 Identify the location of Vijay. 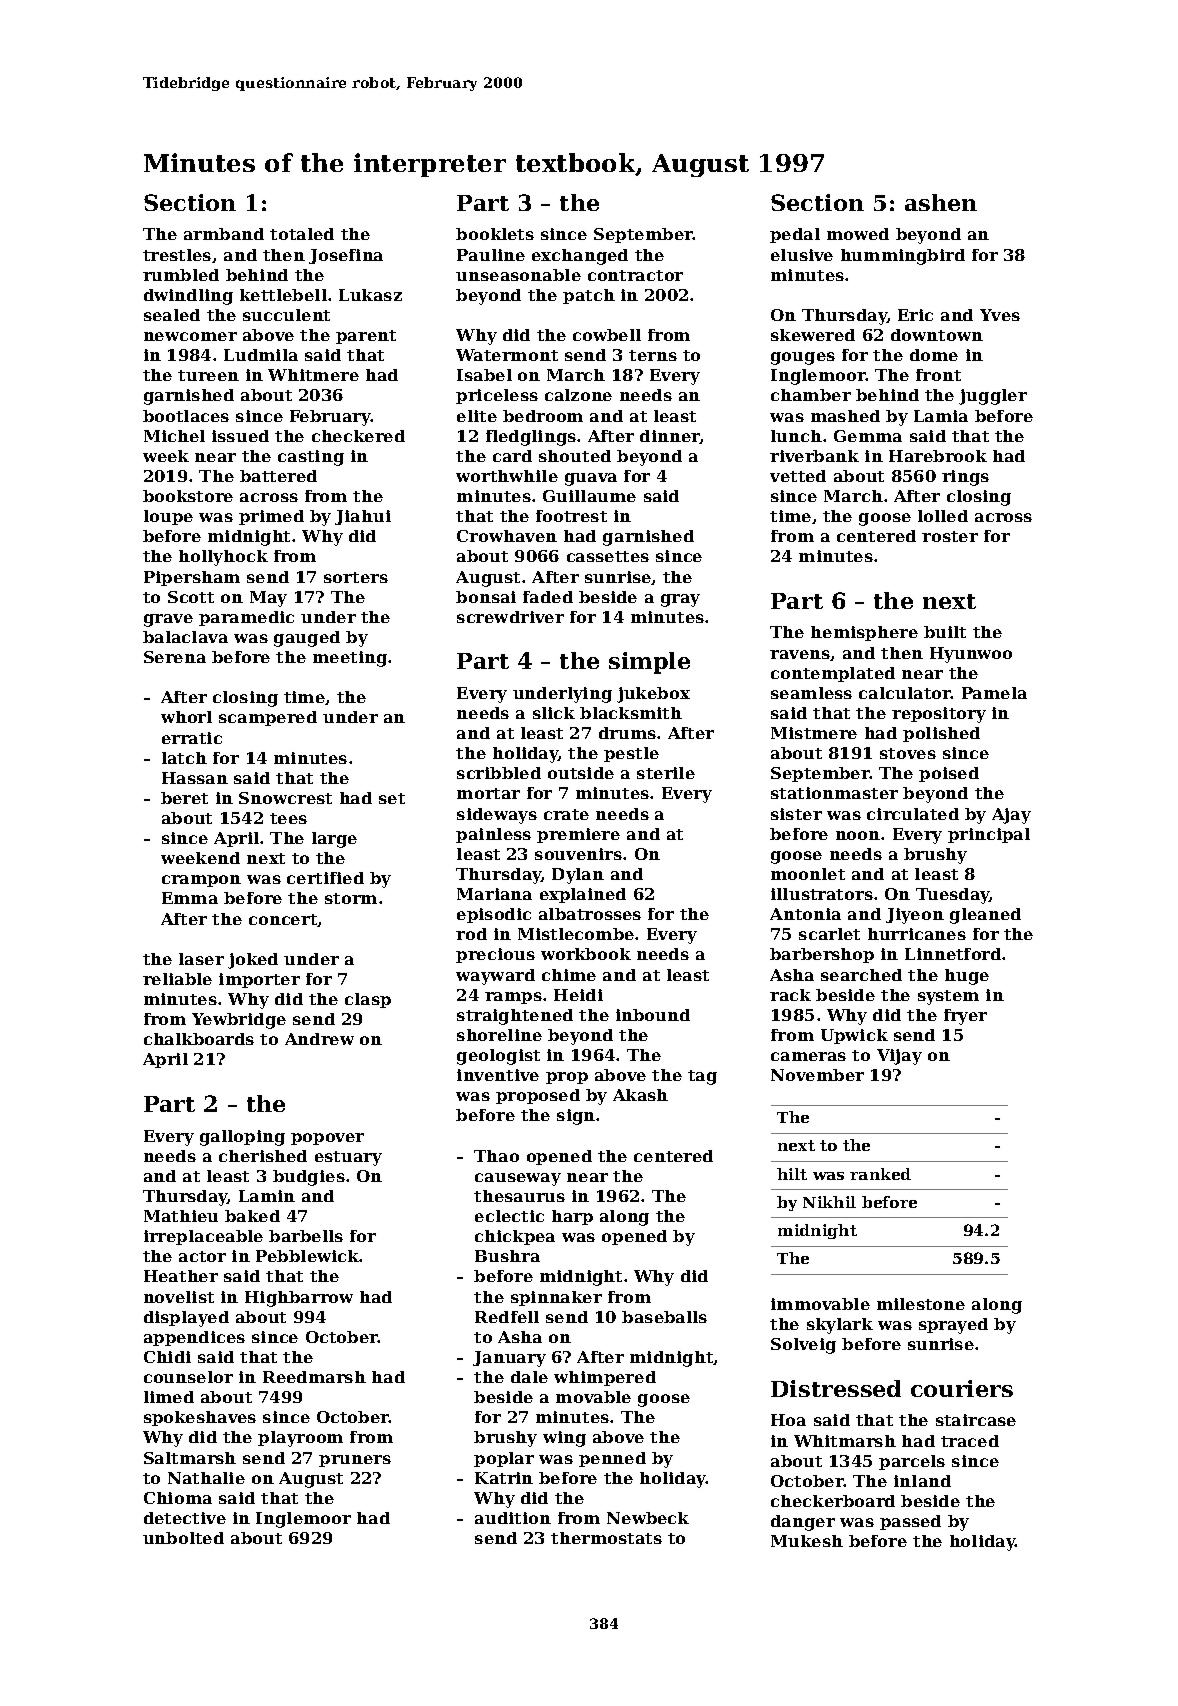
(899, 1057).
